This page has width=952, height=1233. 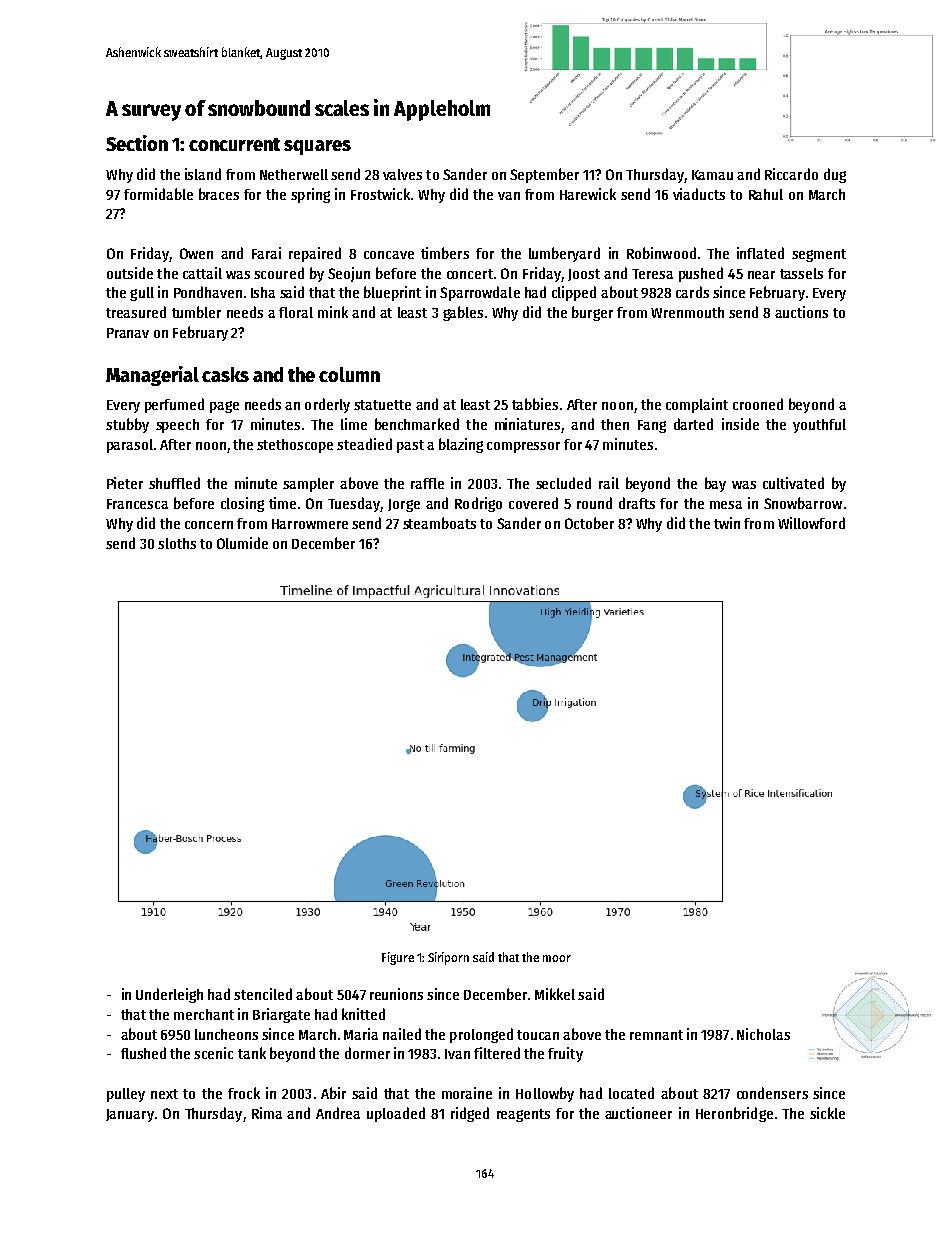 What do you see at coordinates (819, 426) in the page?
I see `youthful` at bounding box center [819, 426].
